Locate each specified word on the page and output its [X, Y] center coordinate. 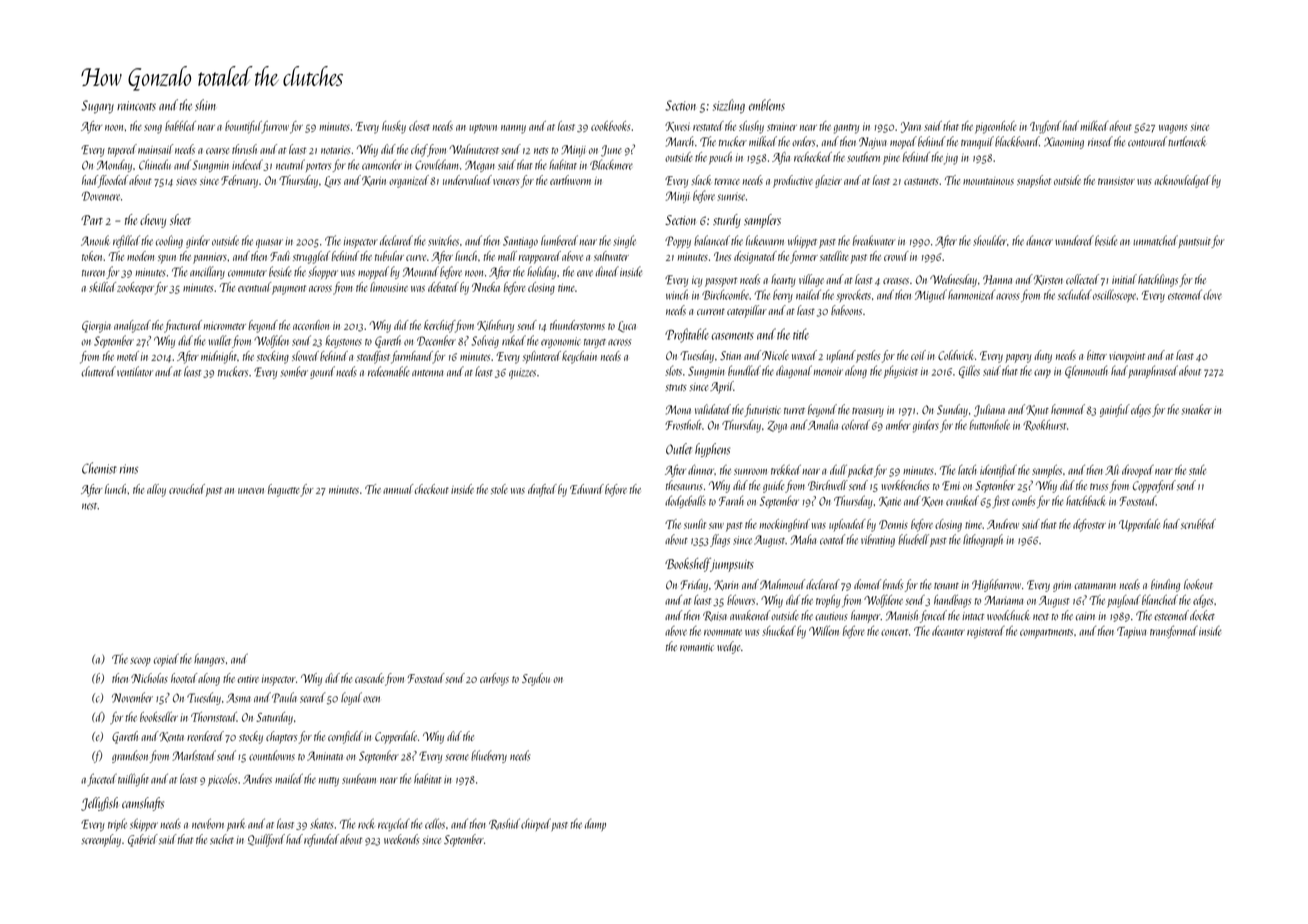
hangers [209, 660]
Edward [587, 489]
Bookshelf [688, 565]
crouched [187, 489]
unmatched [1155, 240]
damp [595, 824]
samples [1047, 470]
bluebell [913, 539]
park [236, 824]
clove [1212, 294]
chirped [536, 824]
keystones [343, 341]
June [611, 151]
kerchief [439, 326]
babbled [180, 126]
